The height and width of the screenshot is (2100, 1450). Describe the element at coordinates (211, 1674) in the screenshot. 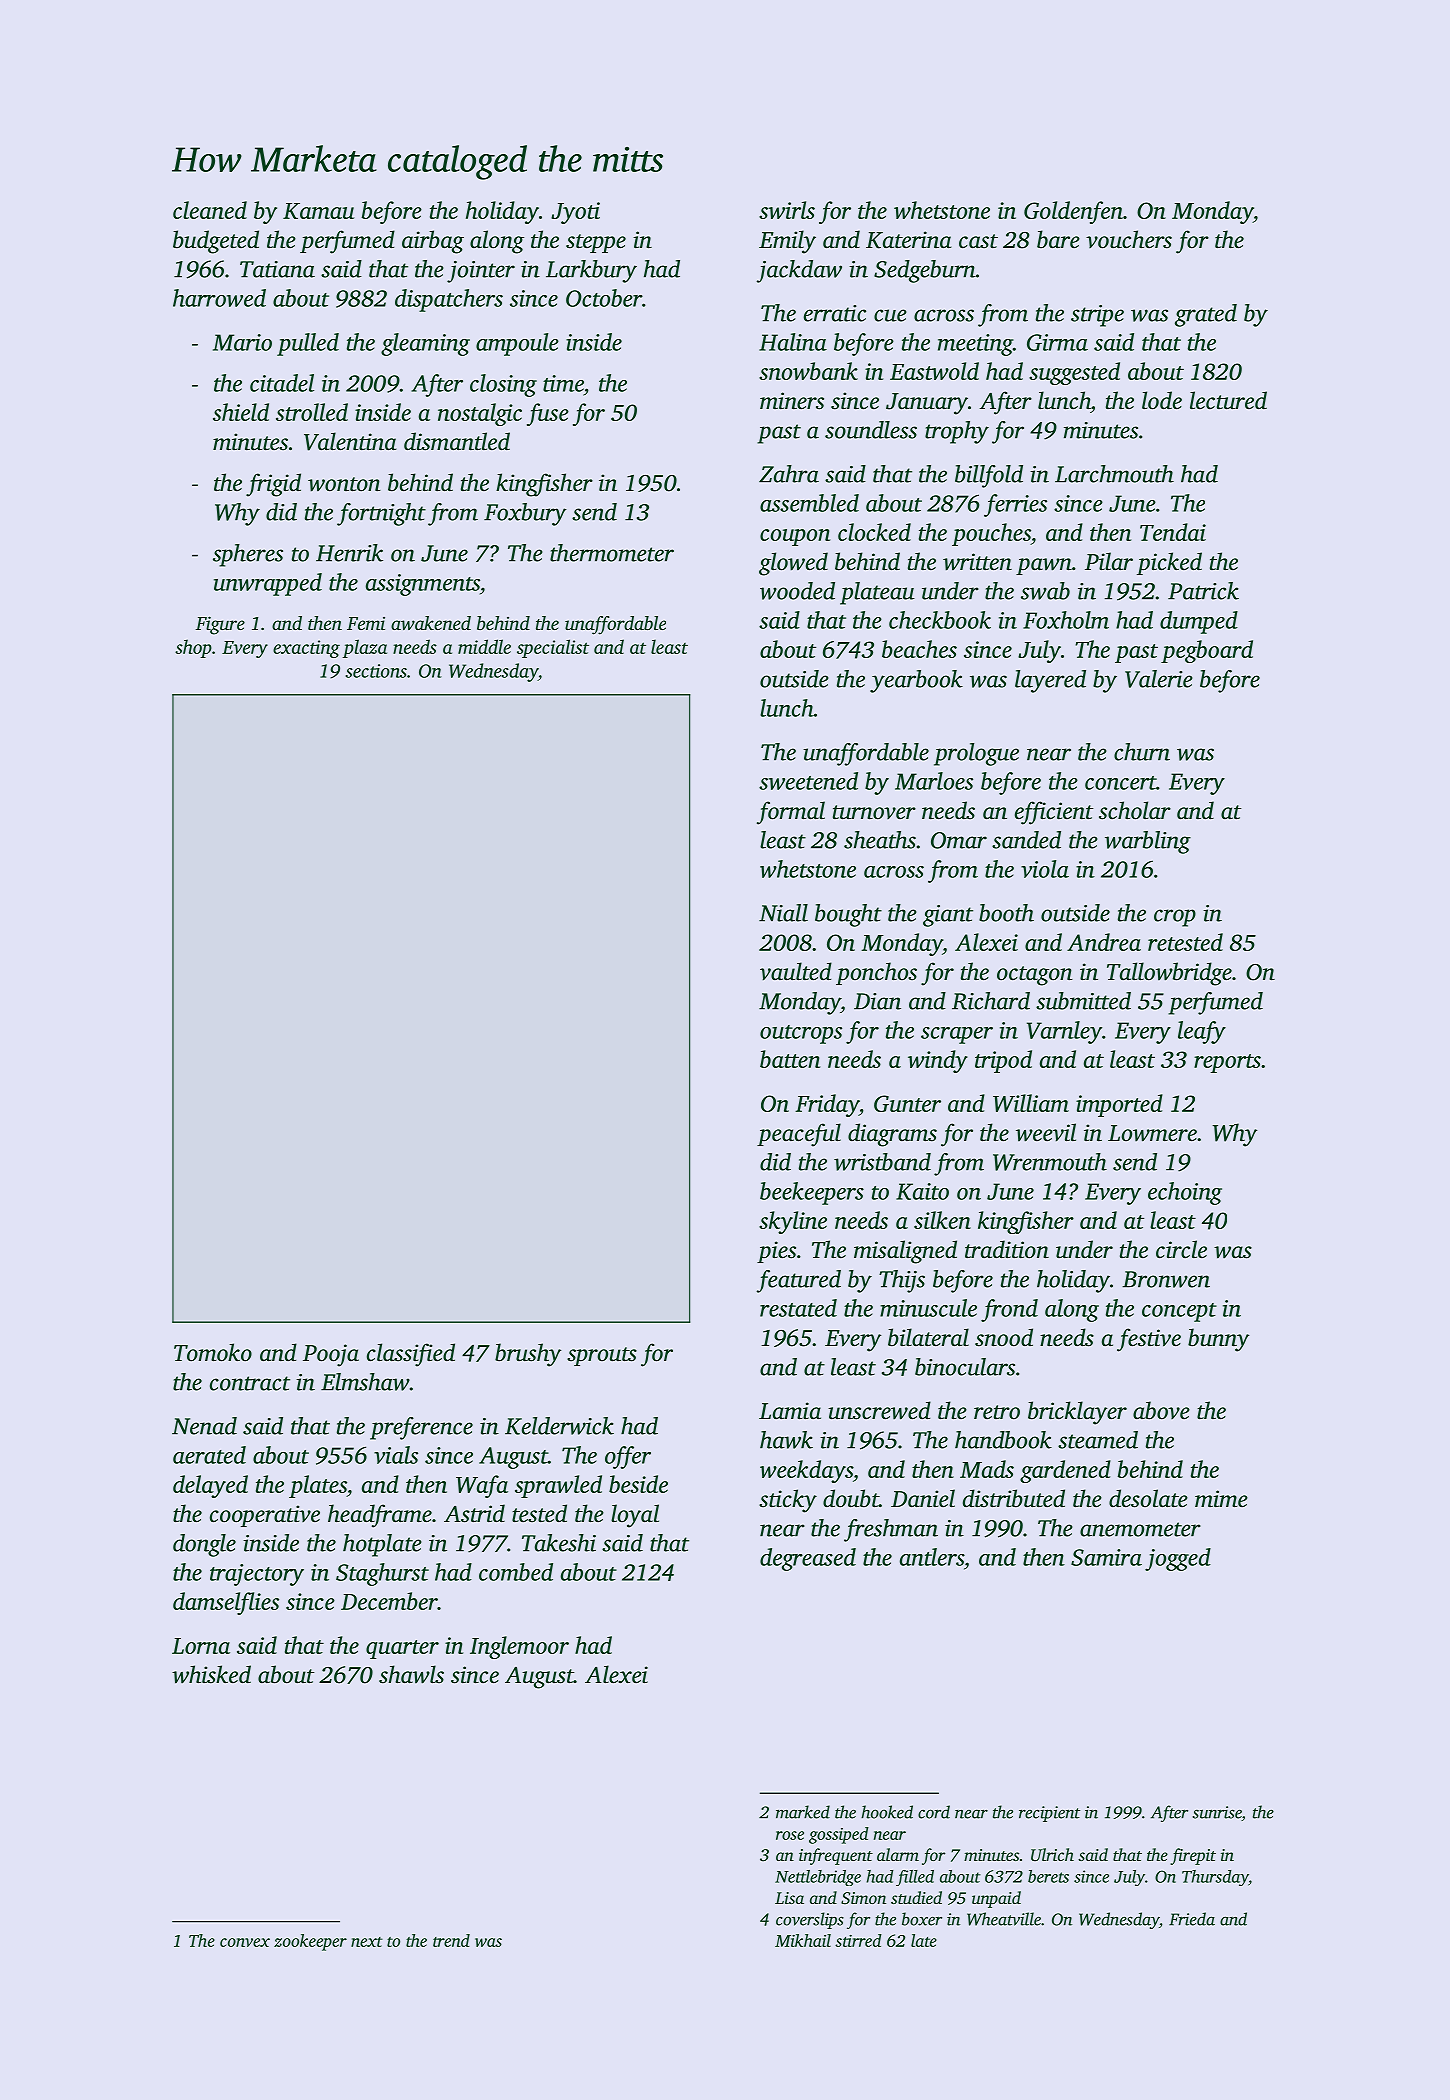

I see `whisked` at that location.
